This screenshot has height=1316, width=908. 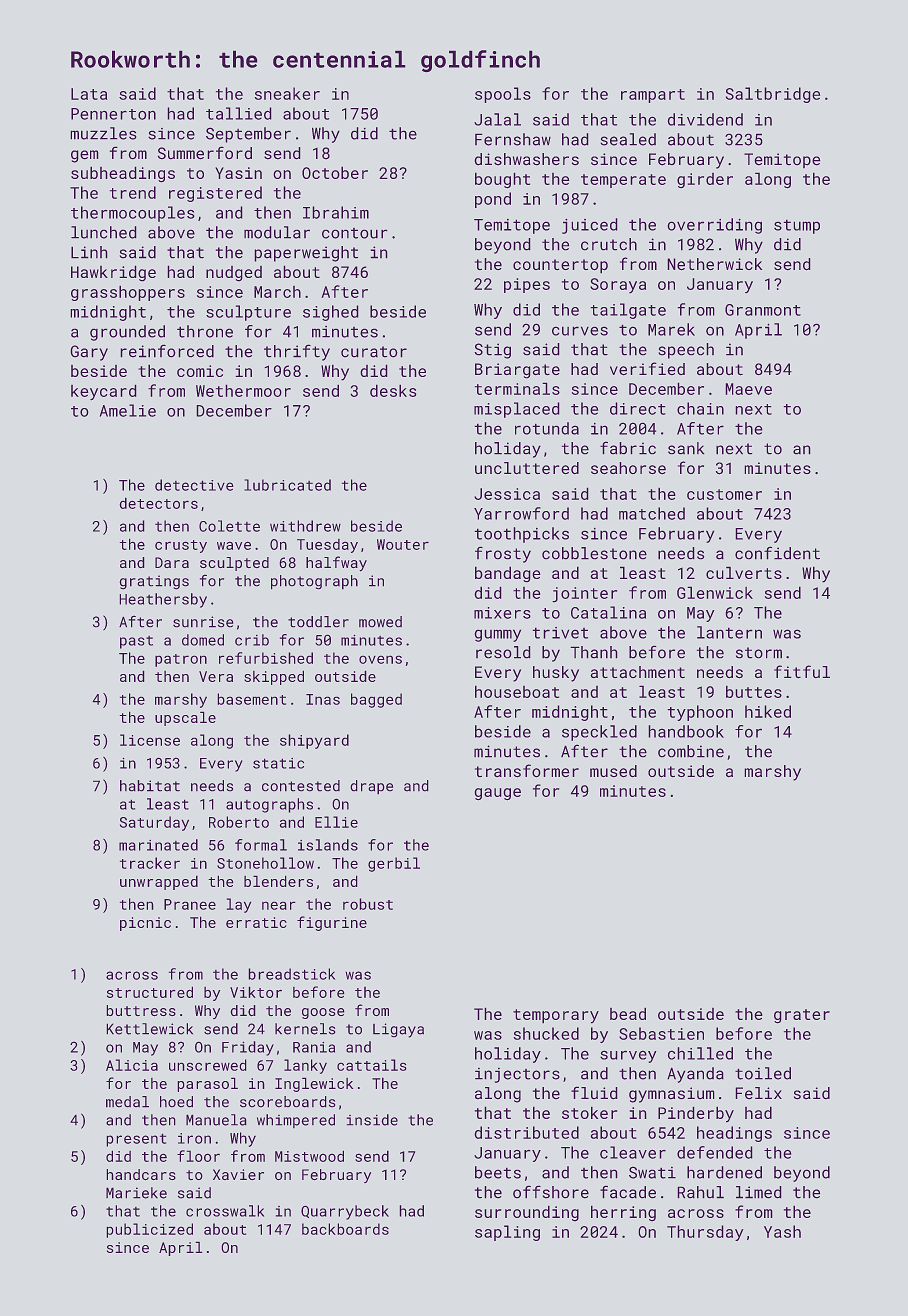 I want to click on Xavier, so click(x=238, y=1174).
